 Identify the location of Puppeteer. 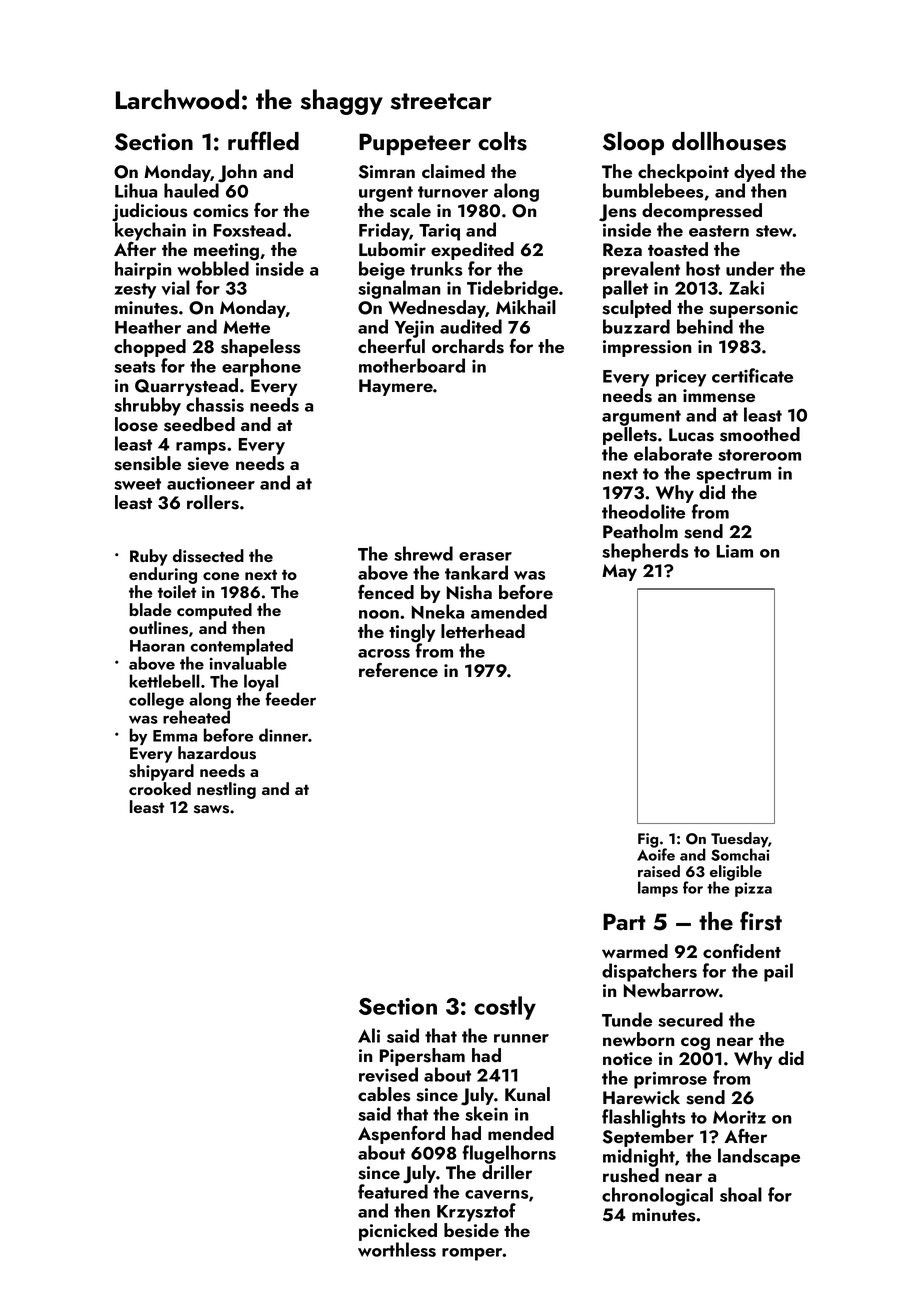
(415, 144).
